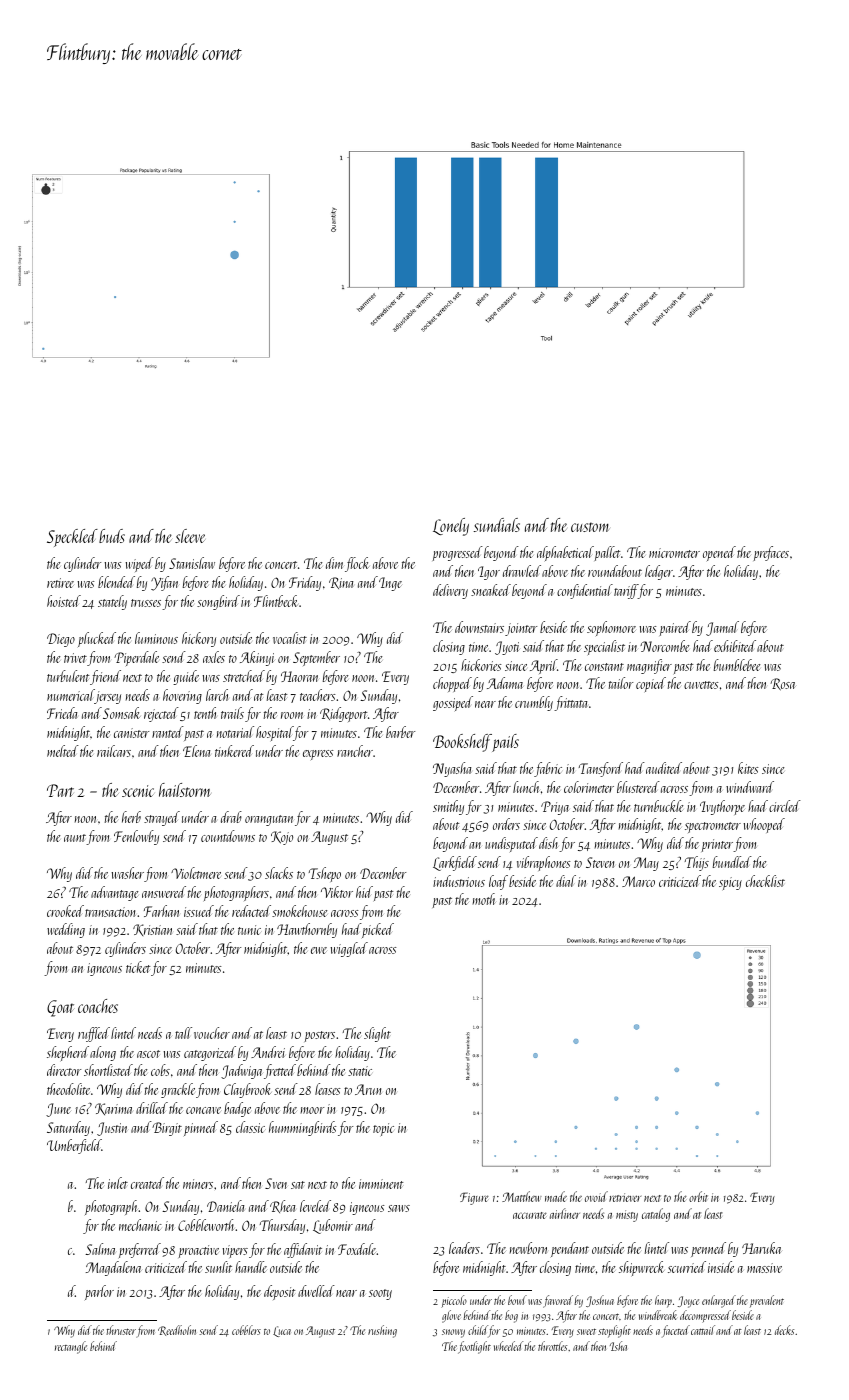 Image resolution: width=849 pixels, height=1400 pixels. I want to click on Reedholm, so click(177, 1330).
